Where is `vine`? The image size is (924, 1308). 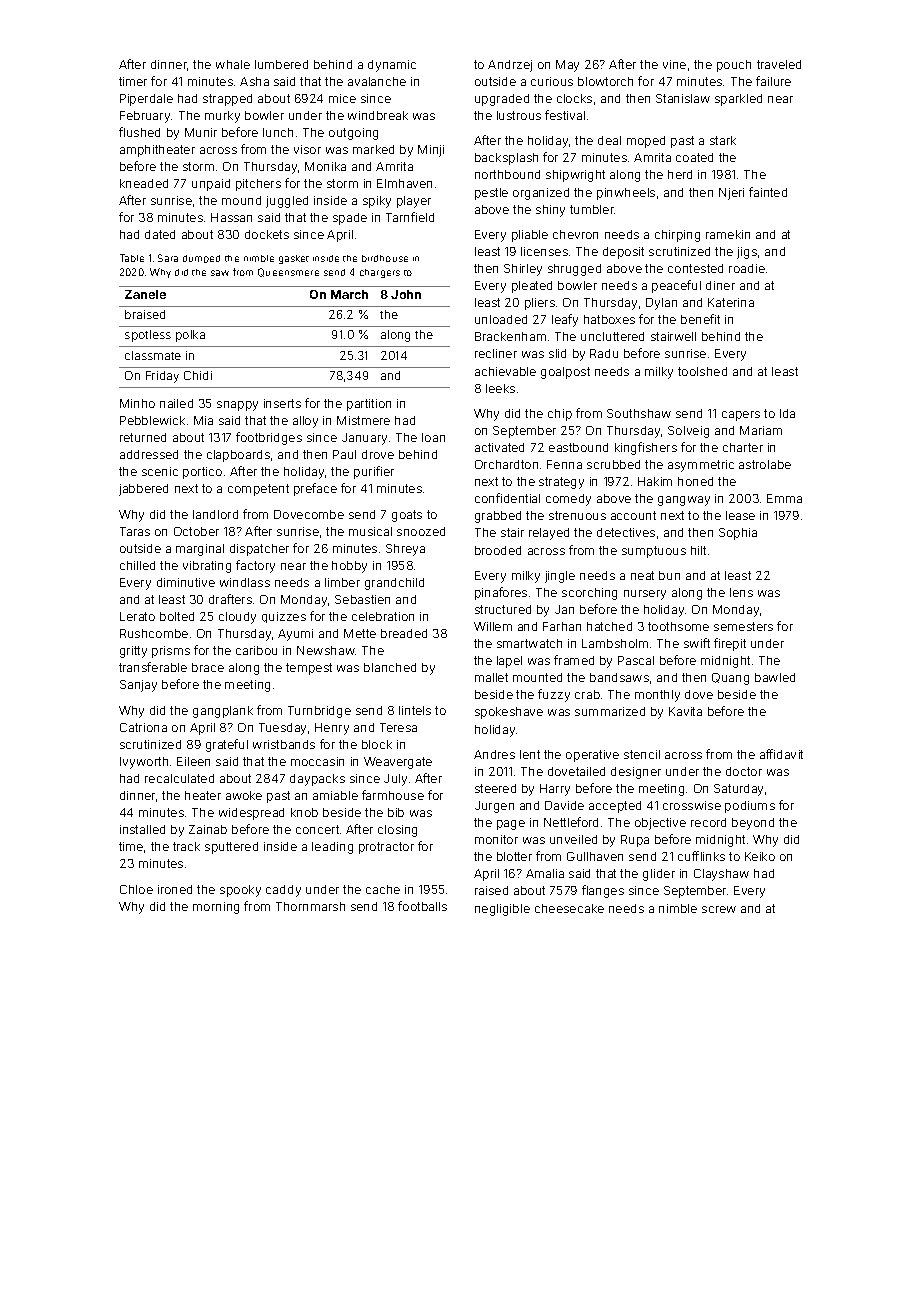 vine is located at coordinates (674, 64).
